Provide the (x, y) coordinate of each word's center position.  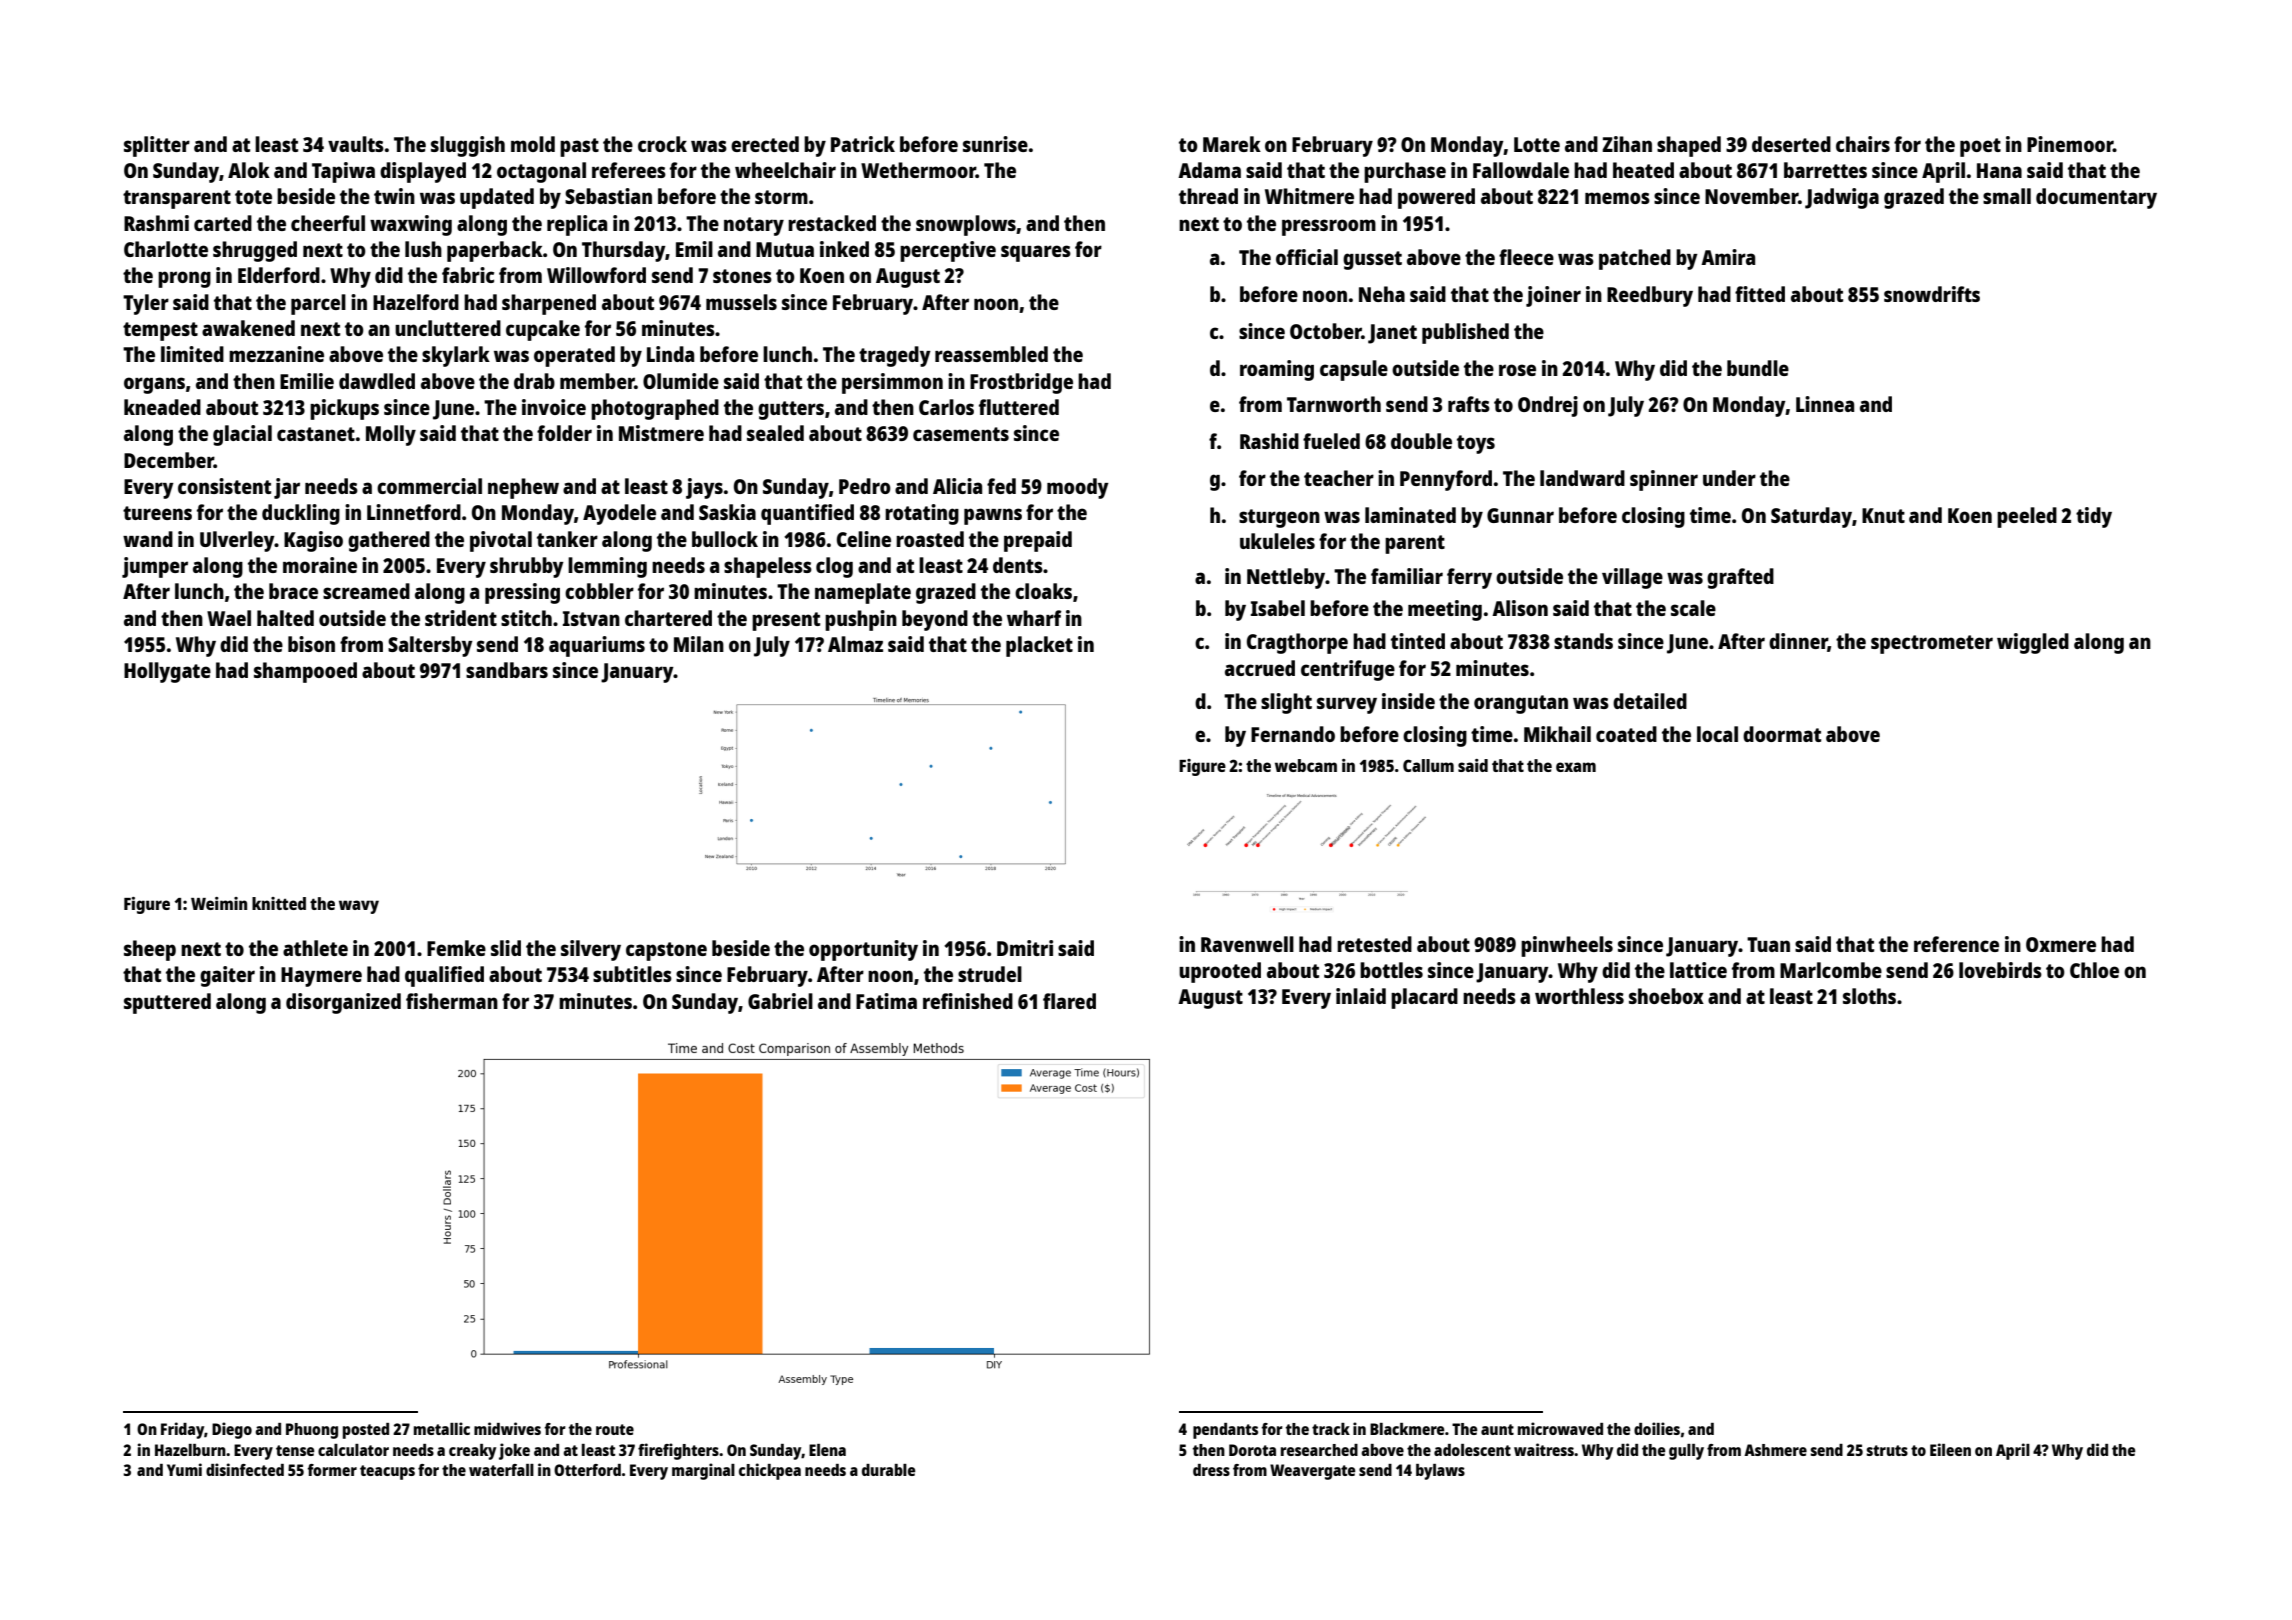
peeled (2027, 517)
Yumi (184, 1469)
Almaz (855, 644)
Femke (456, 948)
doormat (1782, 734)
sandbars (507, 670)
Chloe (2094, 970)
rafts (1469, 404)
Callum (1428, 765)
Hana (1999, 170)
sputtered (167, 1003)
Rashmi (156, 223)
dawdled (377, 381)
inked (844, 249)
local (1717, 734)
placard (1424, 998)
